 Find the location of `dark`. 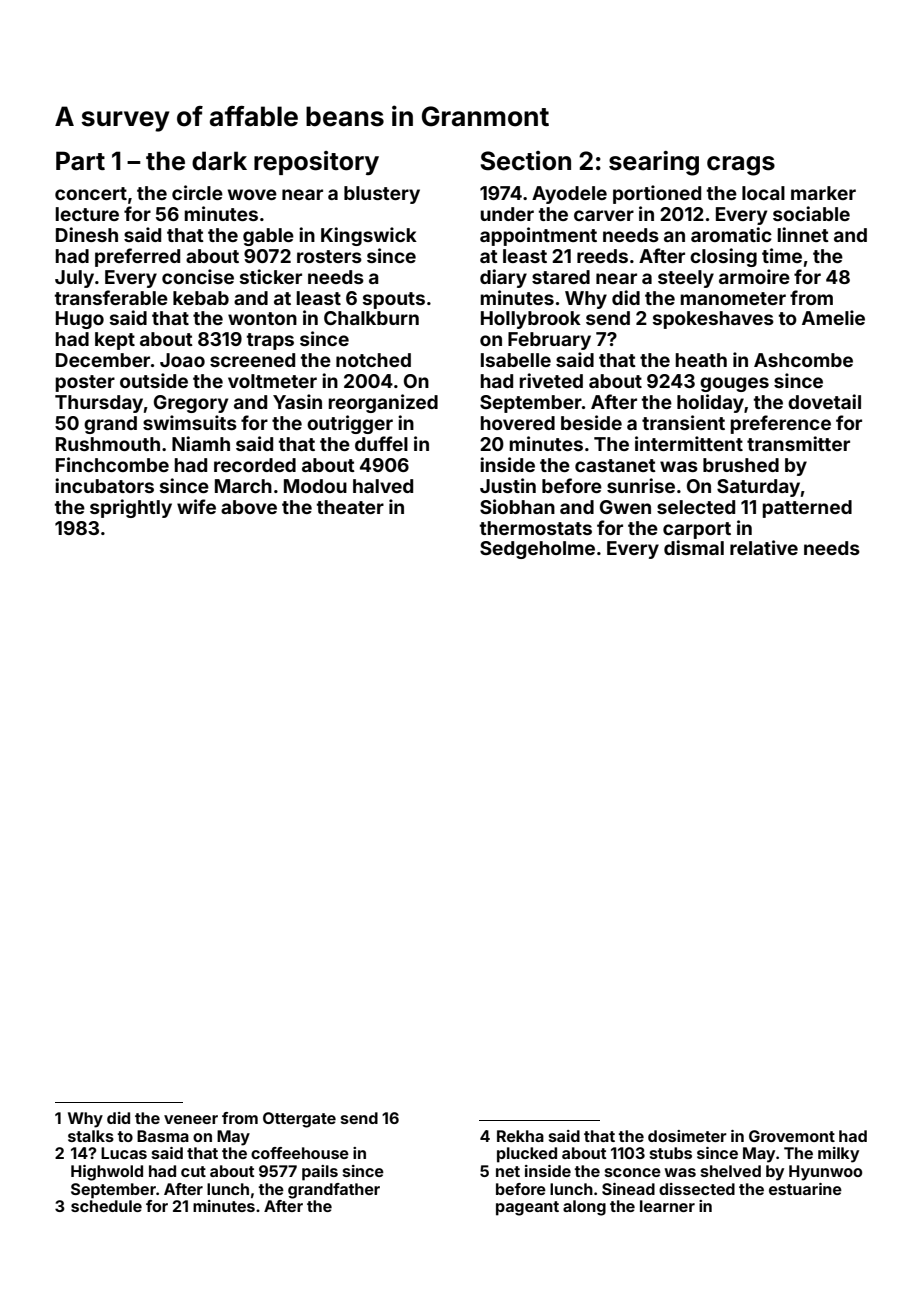

dark is located at coordinates (219, 161).
